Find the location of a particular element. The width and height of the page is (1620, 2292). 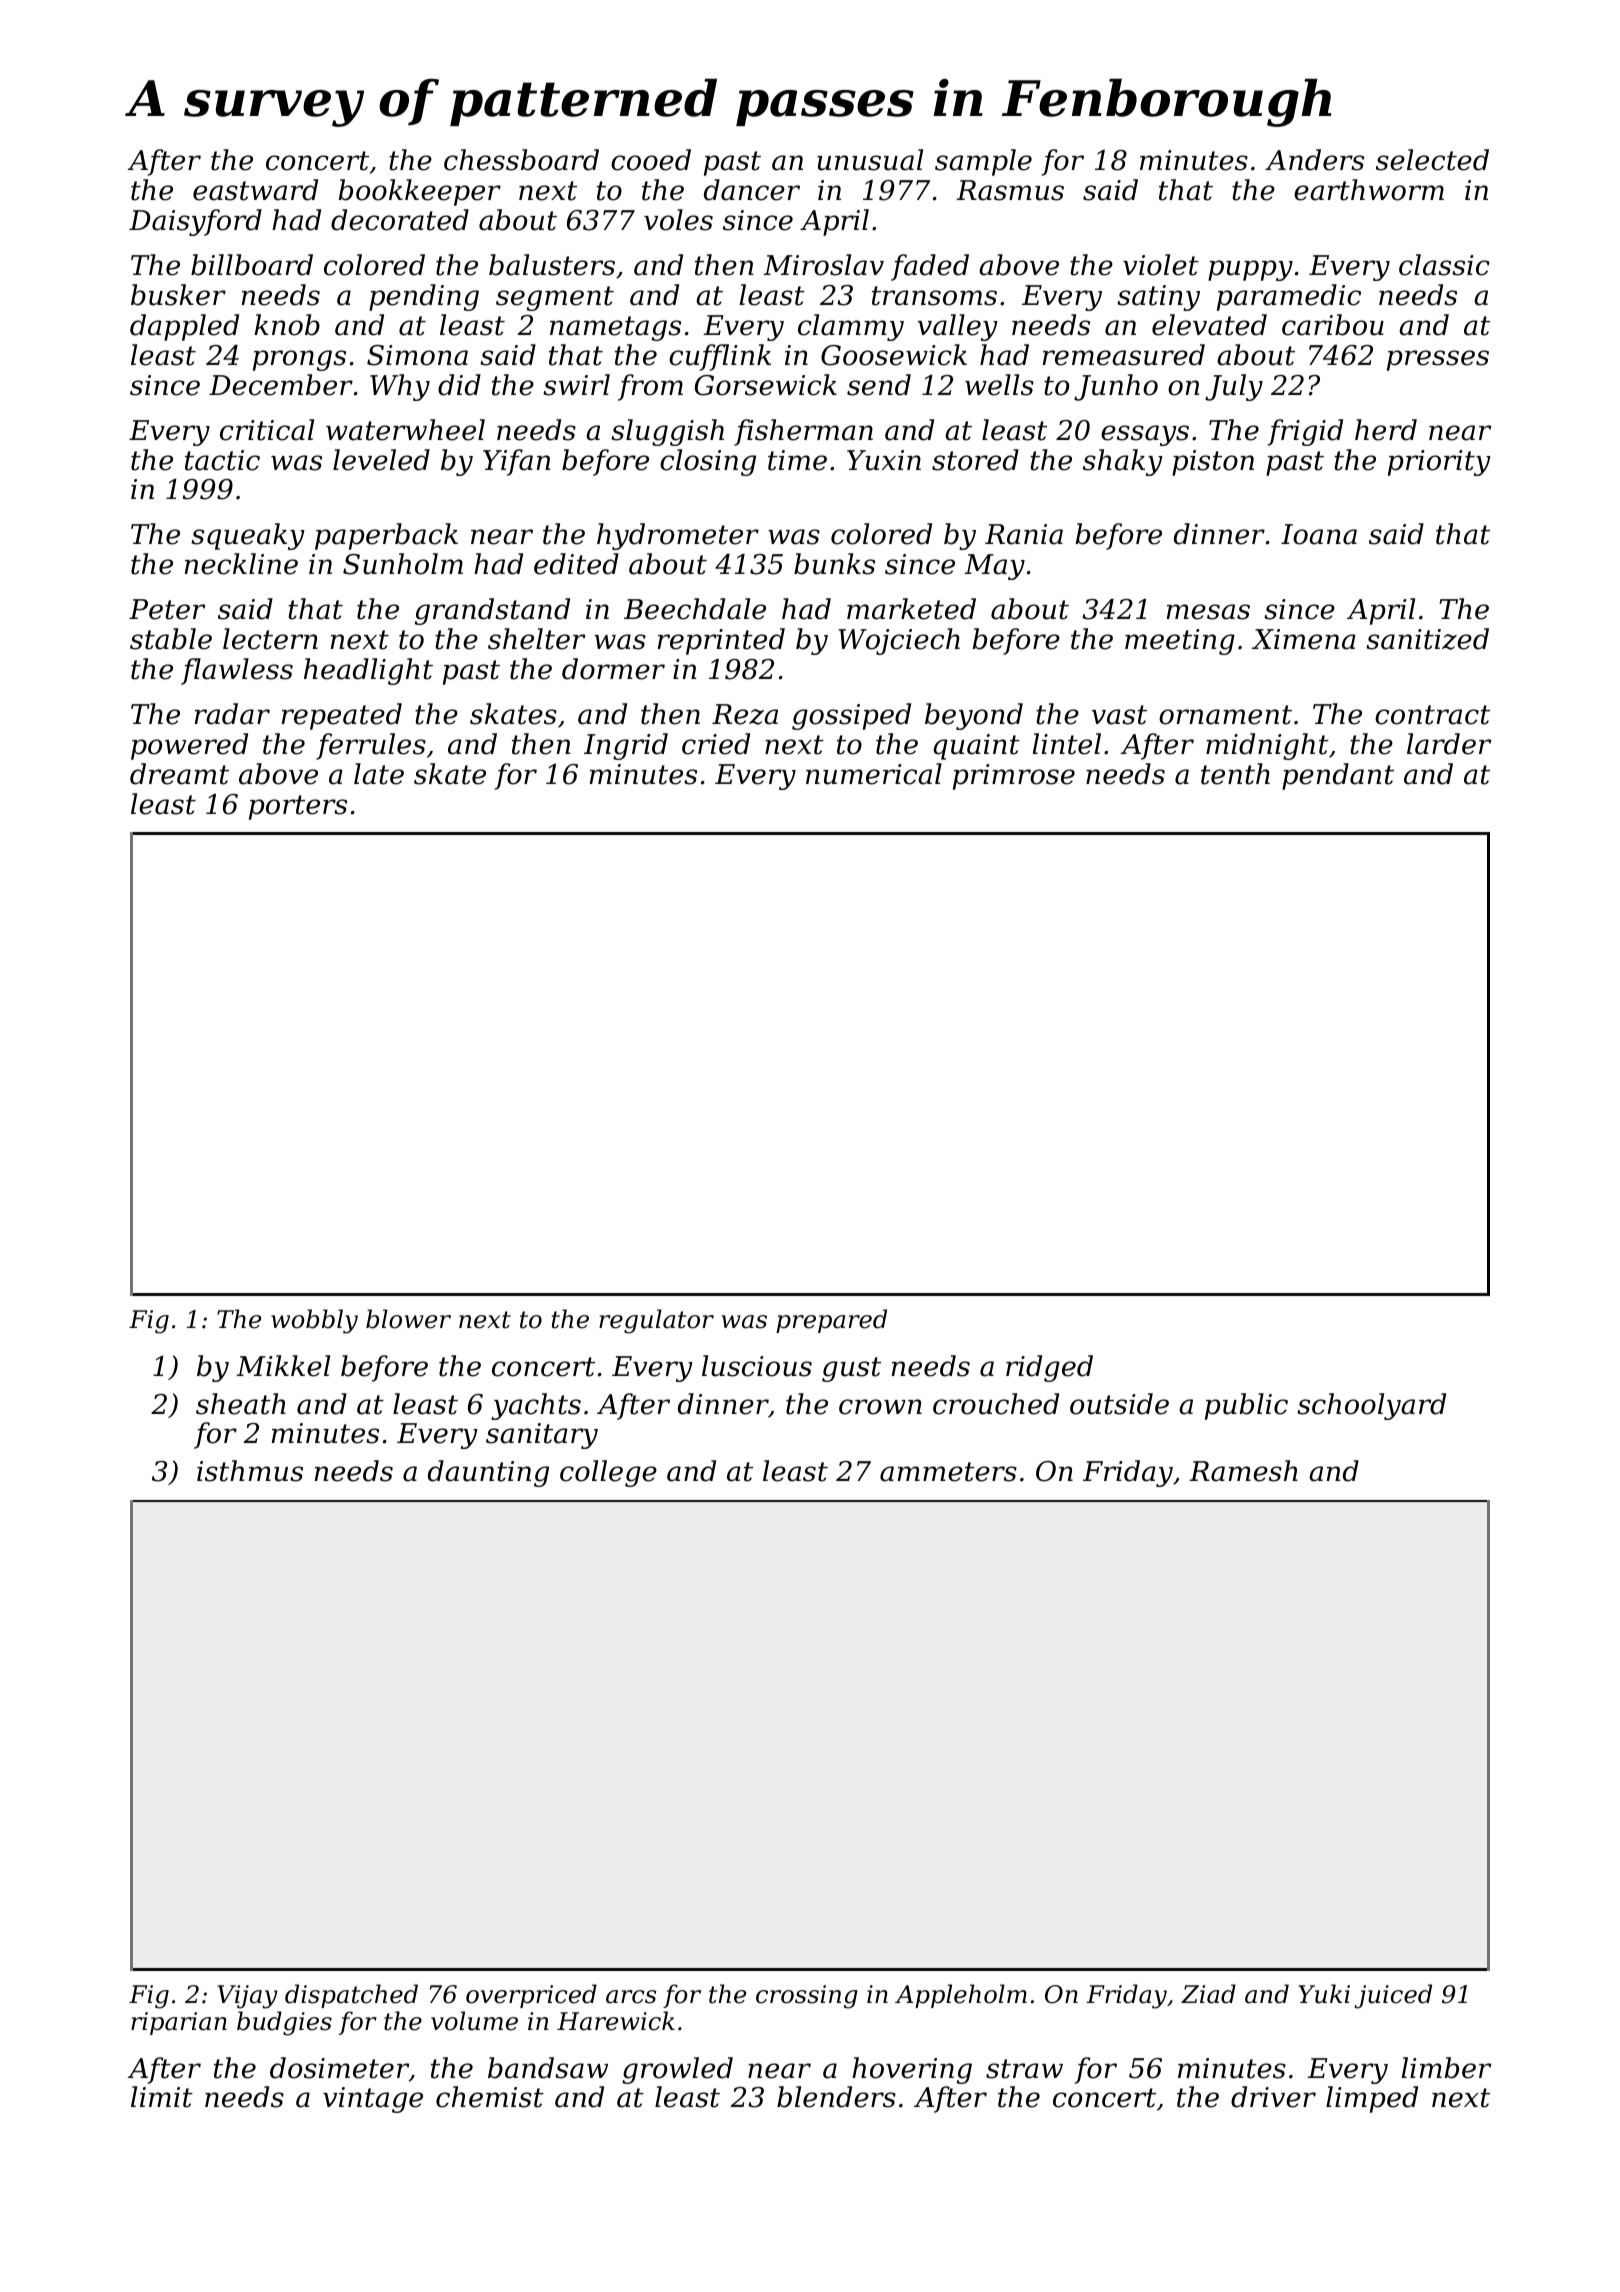

Mikkel is located at coordinates (283, 1366).
